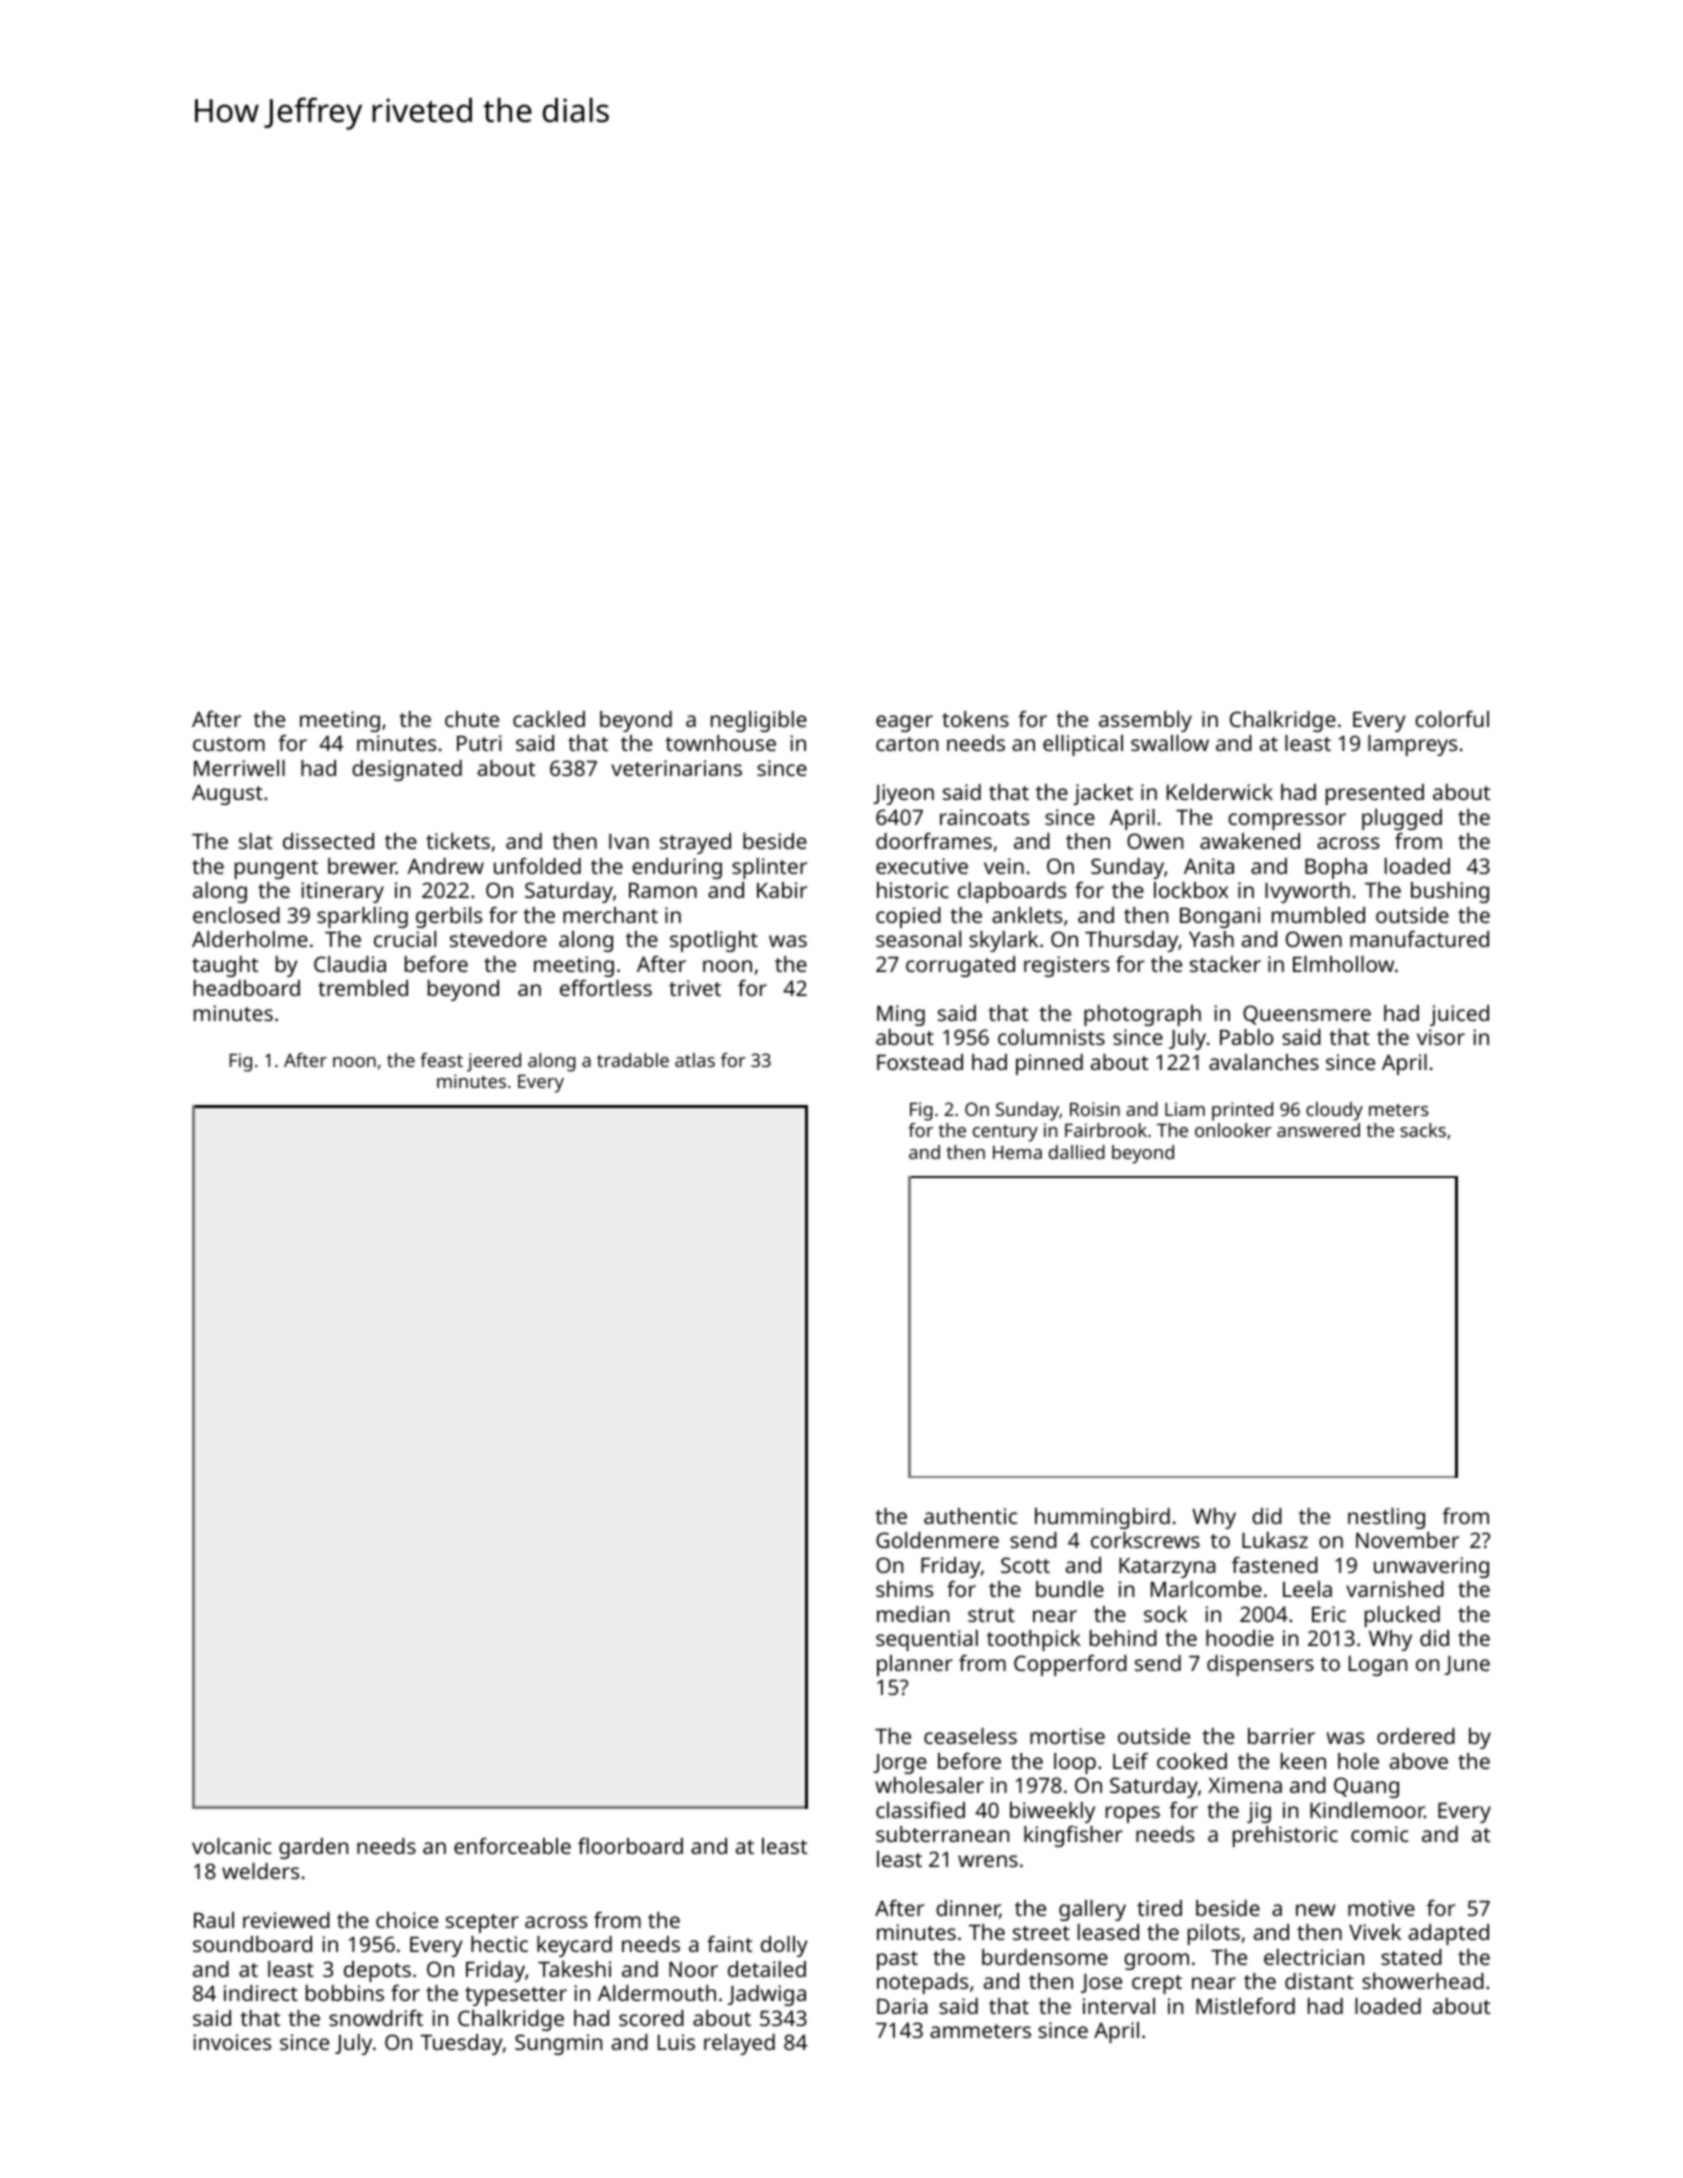 The height and width of the screenshot is (2178, 1683). I want to click on manufactured, so click(1419, 939).
